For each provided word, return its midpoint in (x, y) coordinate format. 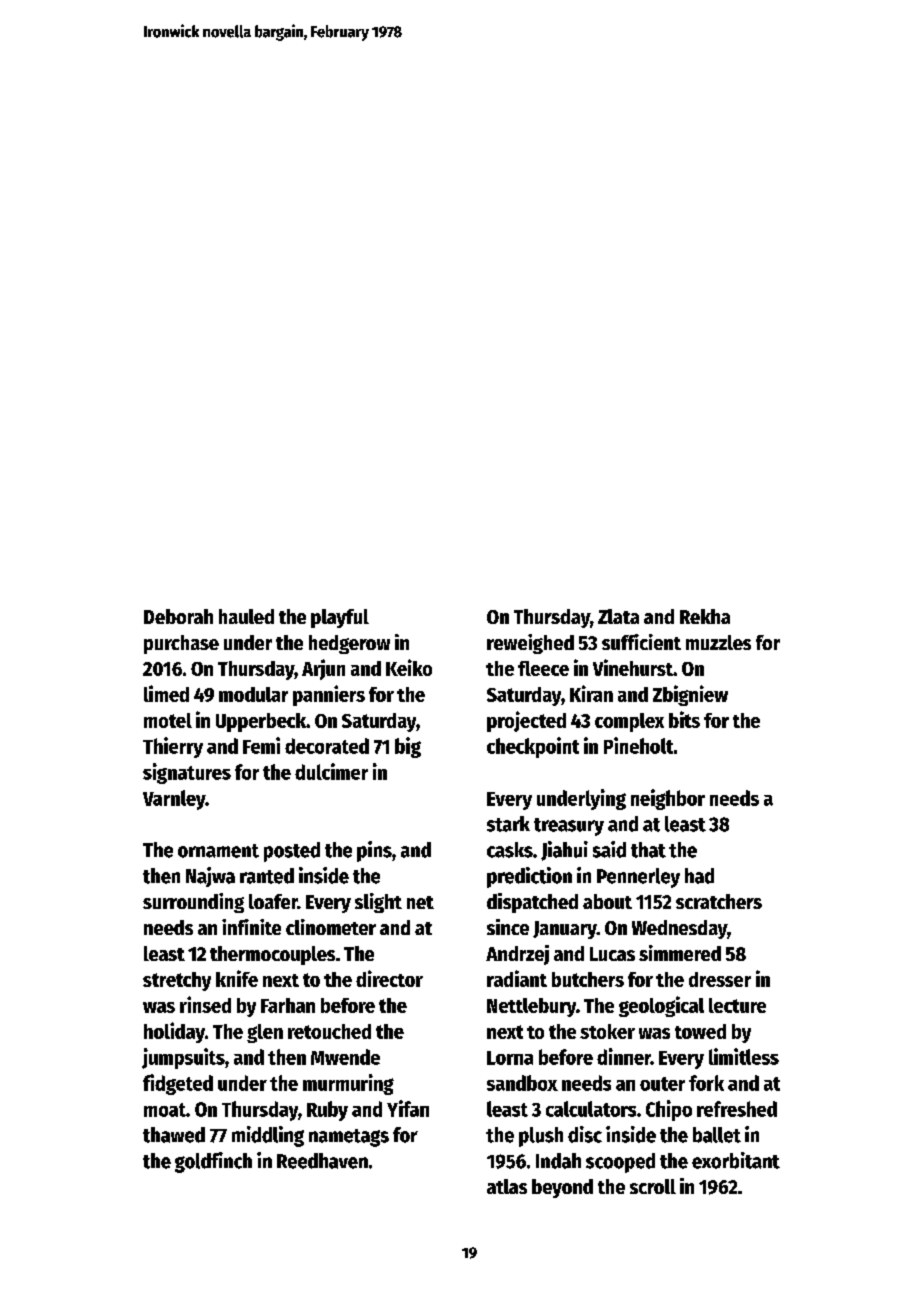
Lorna (510, 1058)
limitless (744, 1056)
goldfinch (213, 1162)
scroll (653, 1186)
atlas (507, 1186)
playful (340, 618)
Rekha (705, 616)
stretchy (177, 981)
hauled (246, 616)
